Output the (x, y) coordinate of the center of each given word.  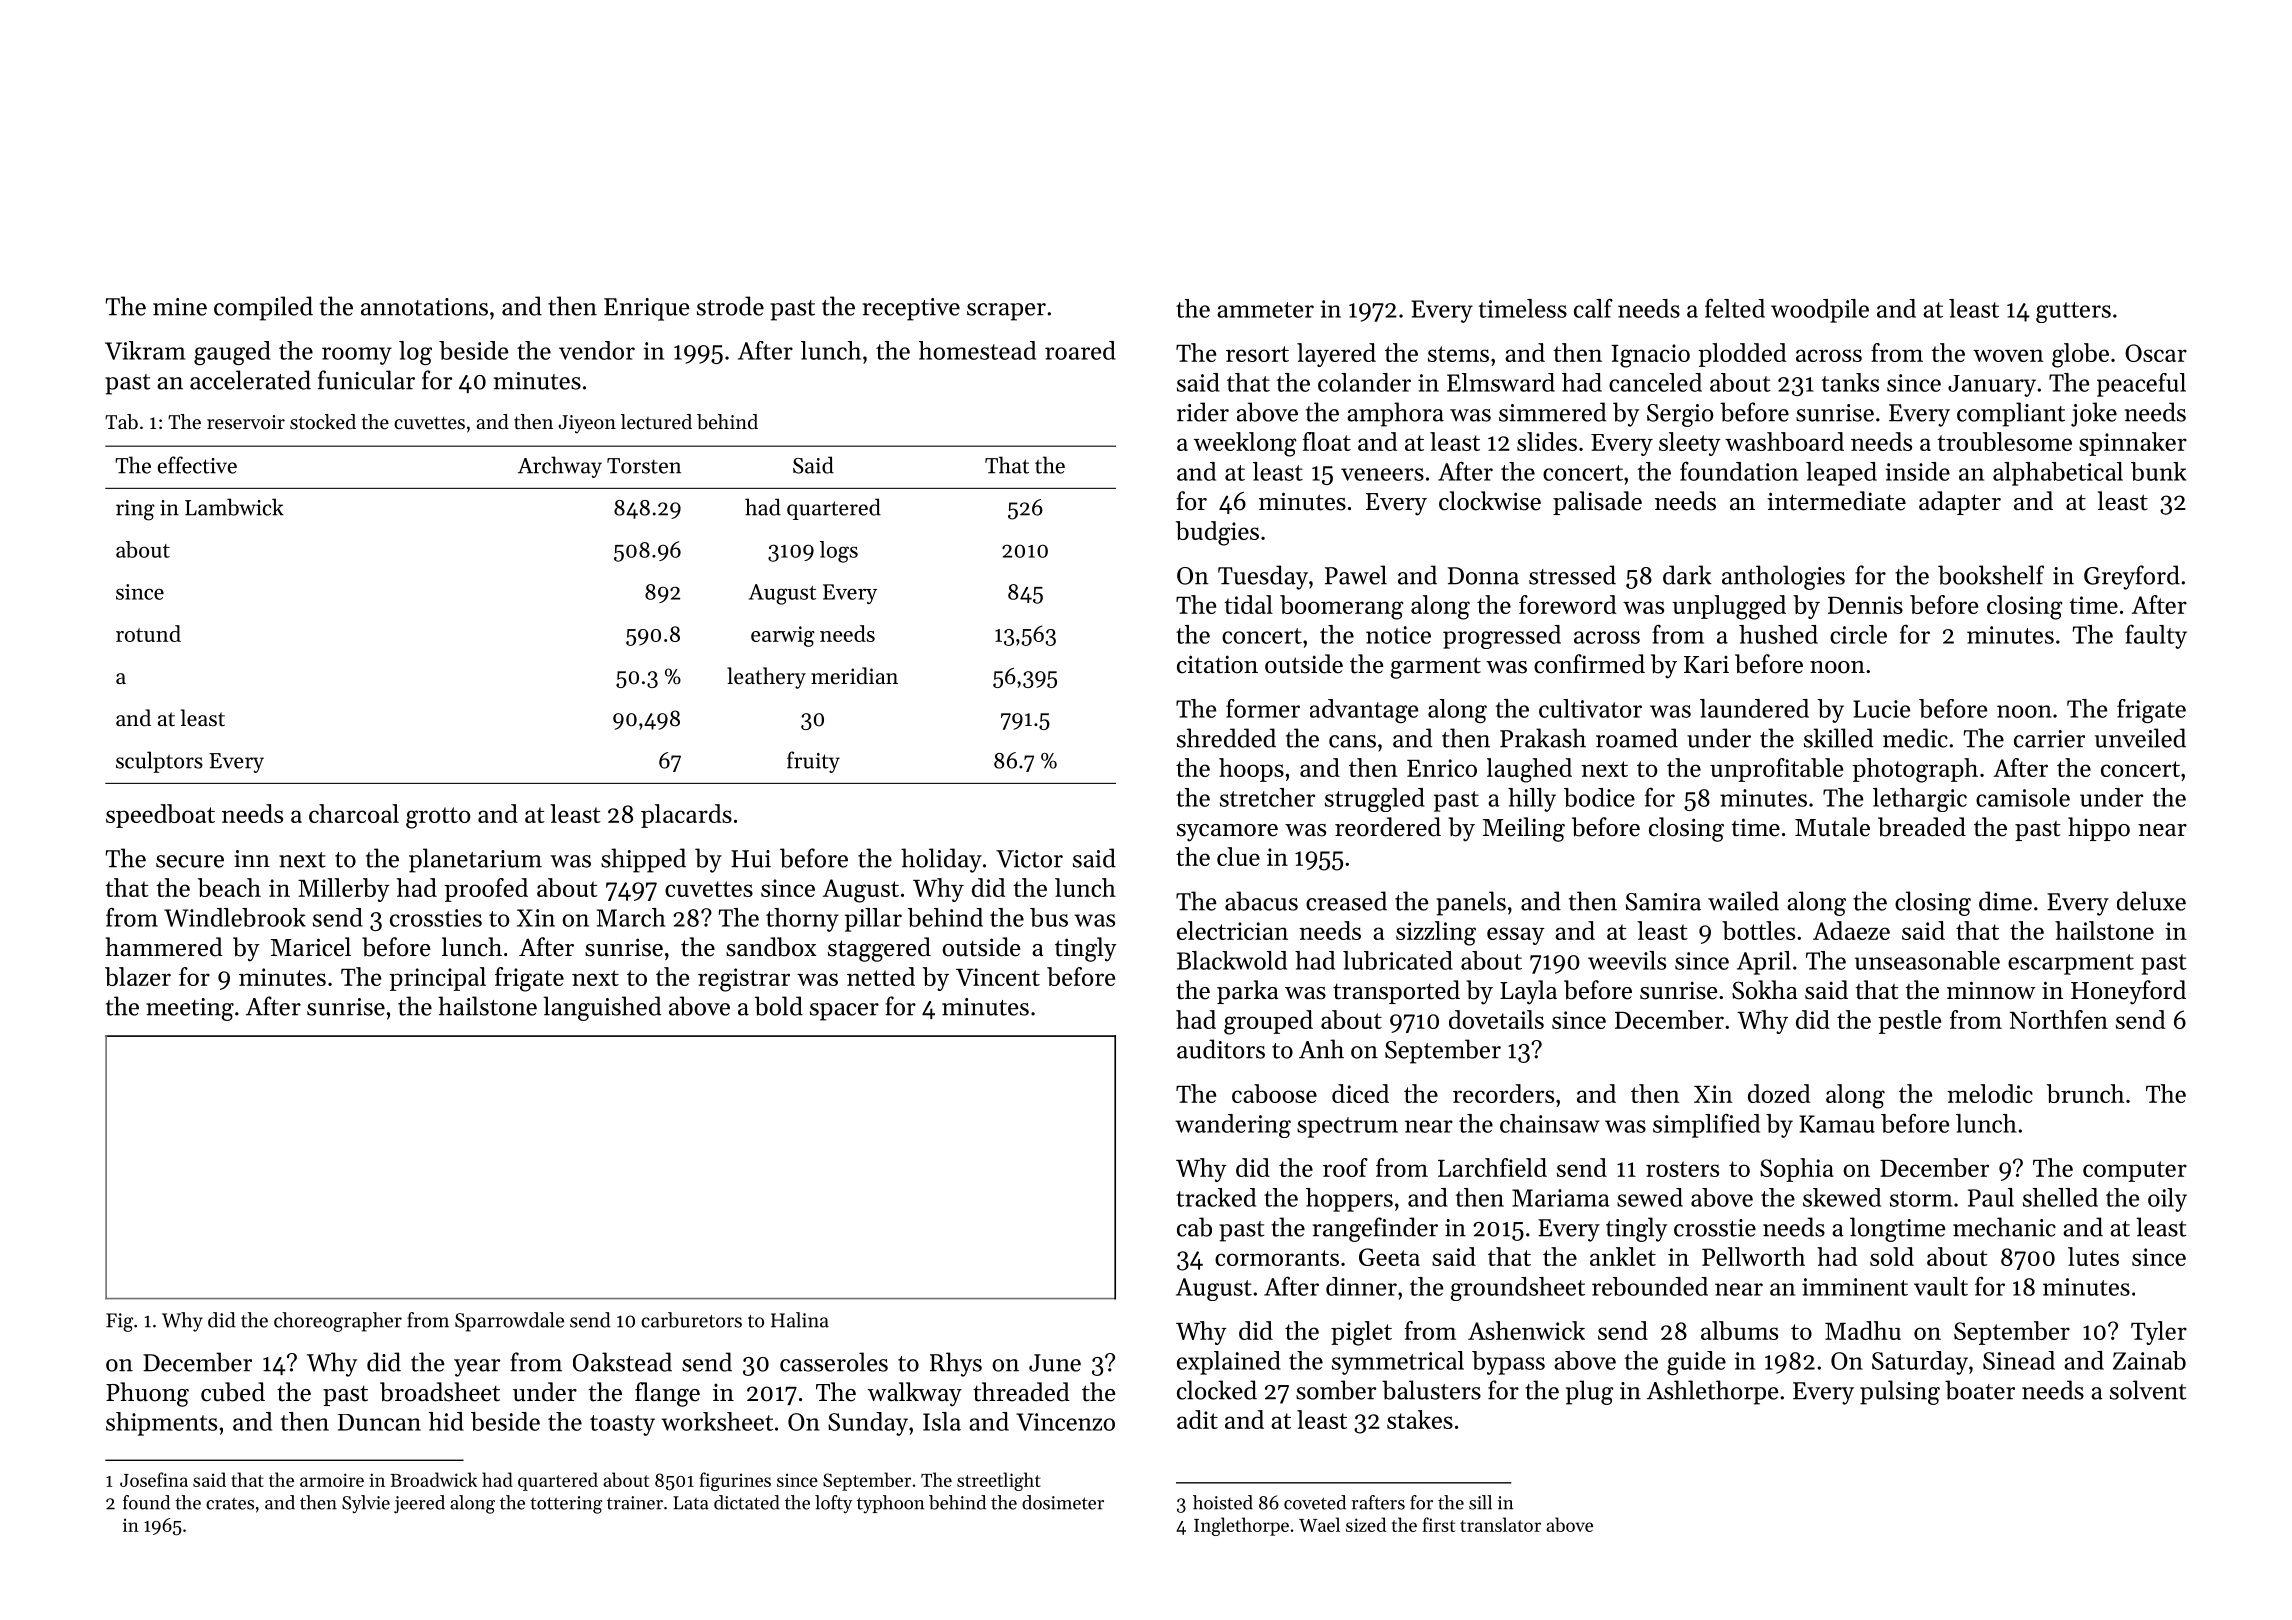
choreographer (338, 1322)
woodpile (1820, 311)
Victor (1029, 859)
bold (779, 1006)
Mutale (1832, 827)
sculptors (159, 762)
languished (602, 1008)
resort (1257, 354)
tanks (1850, 382)
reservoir (246, 422)
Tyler (2159, 1333)
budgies (1217, 533)
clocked (1217, 1390)
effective (197, 465)
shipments (161, 1424)
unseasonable (1927, 960)
